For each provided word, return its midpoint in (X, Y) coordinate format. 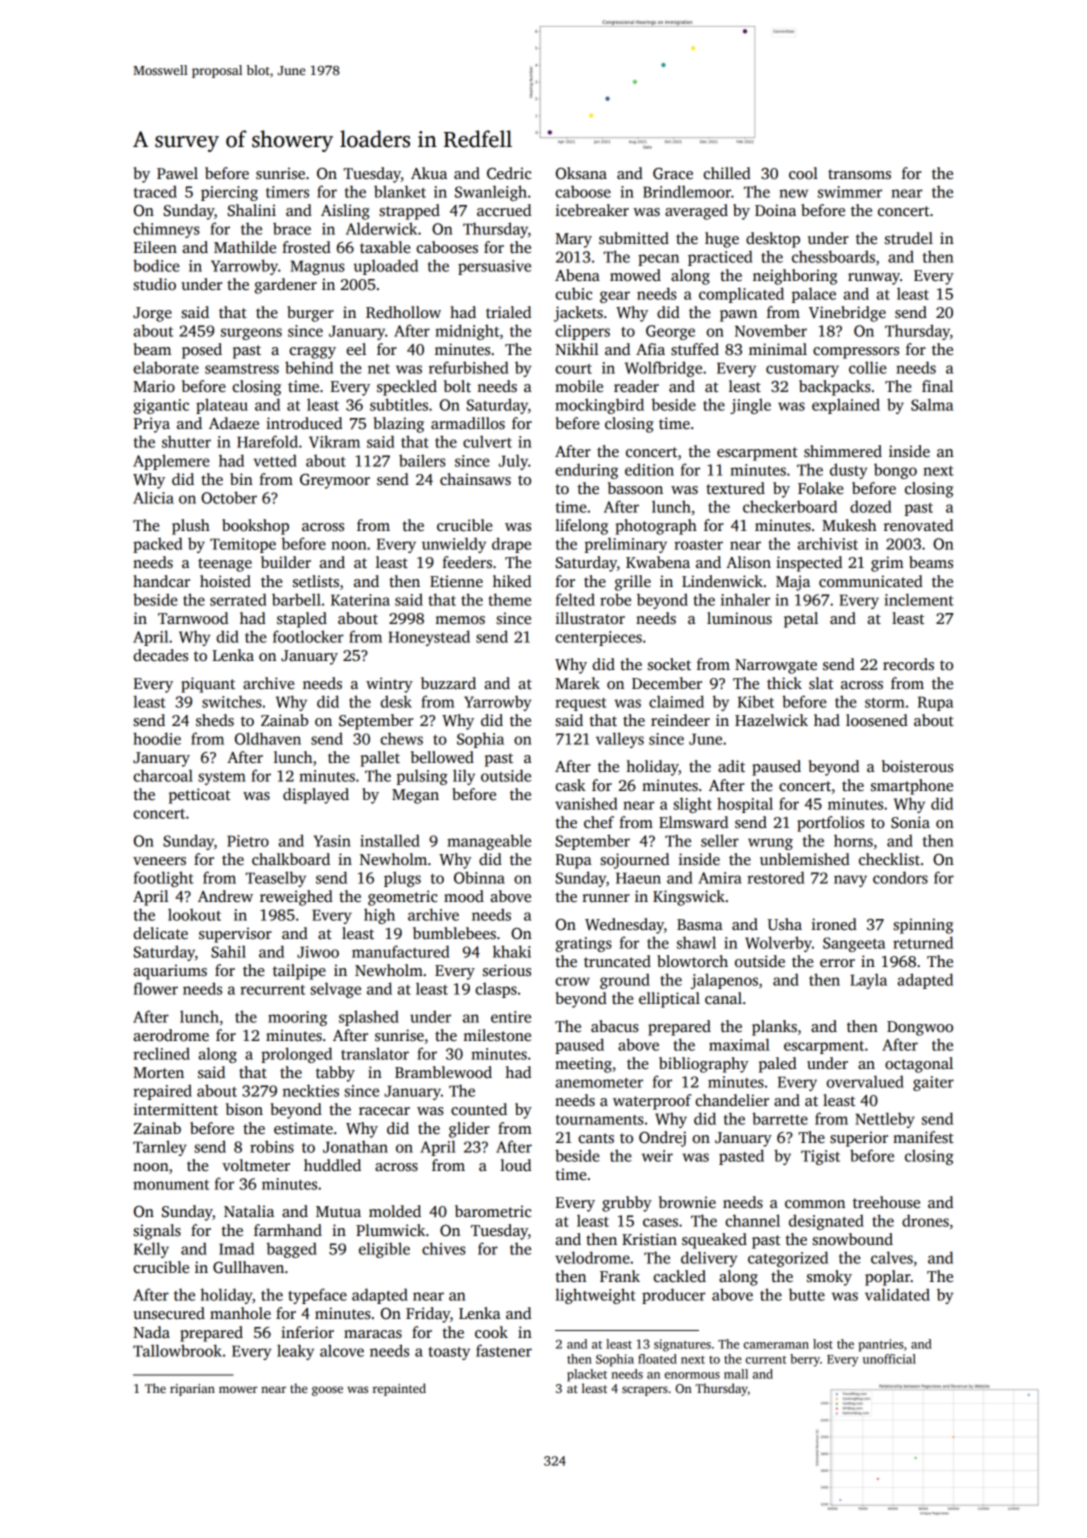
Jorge (152, 314)
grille (633, 583)
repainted (399, 1389)
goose (327, 1391)
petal (801, 620)
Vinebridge (847, 314)
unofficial (889, 1359)
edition (649, 469)
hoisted (225, 581)
